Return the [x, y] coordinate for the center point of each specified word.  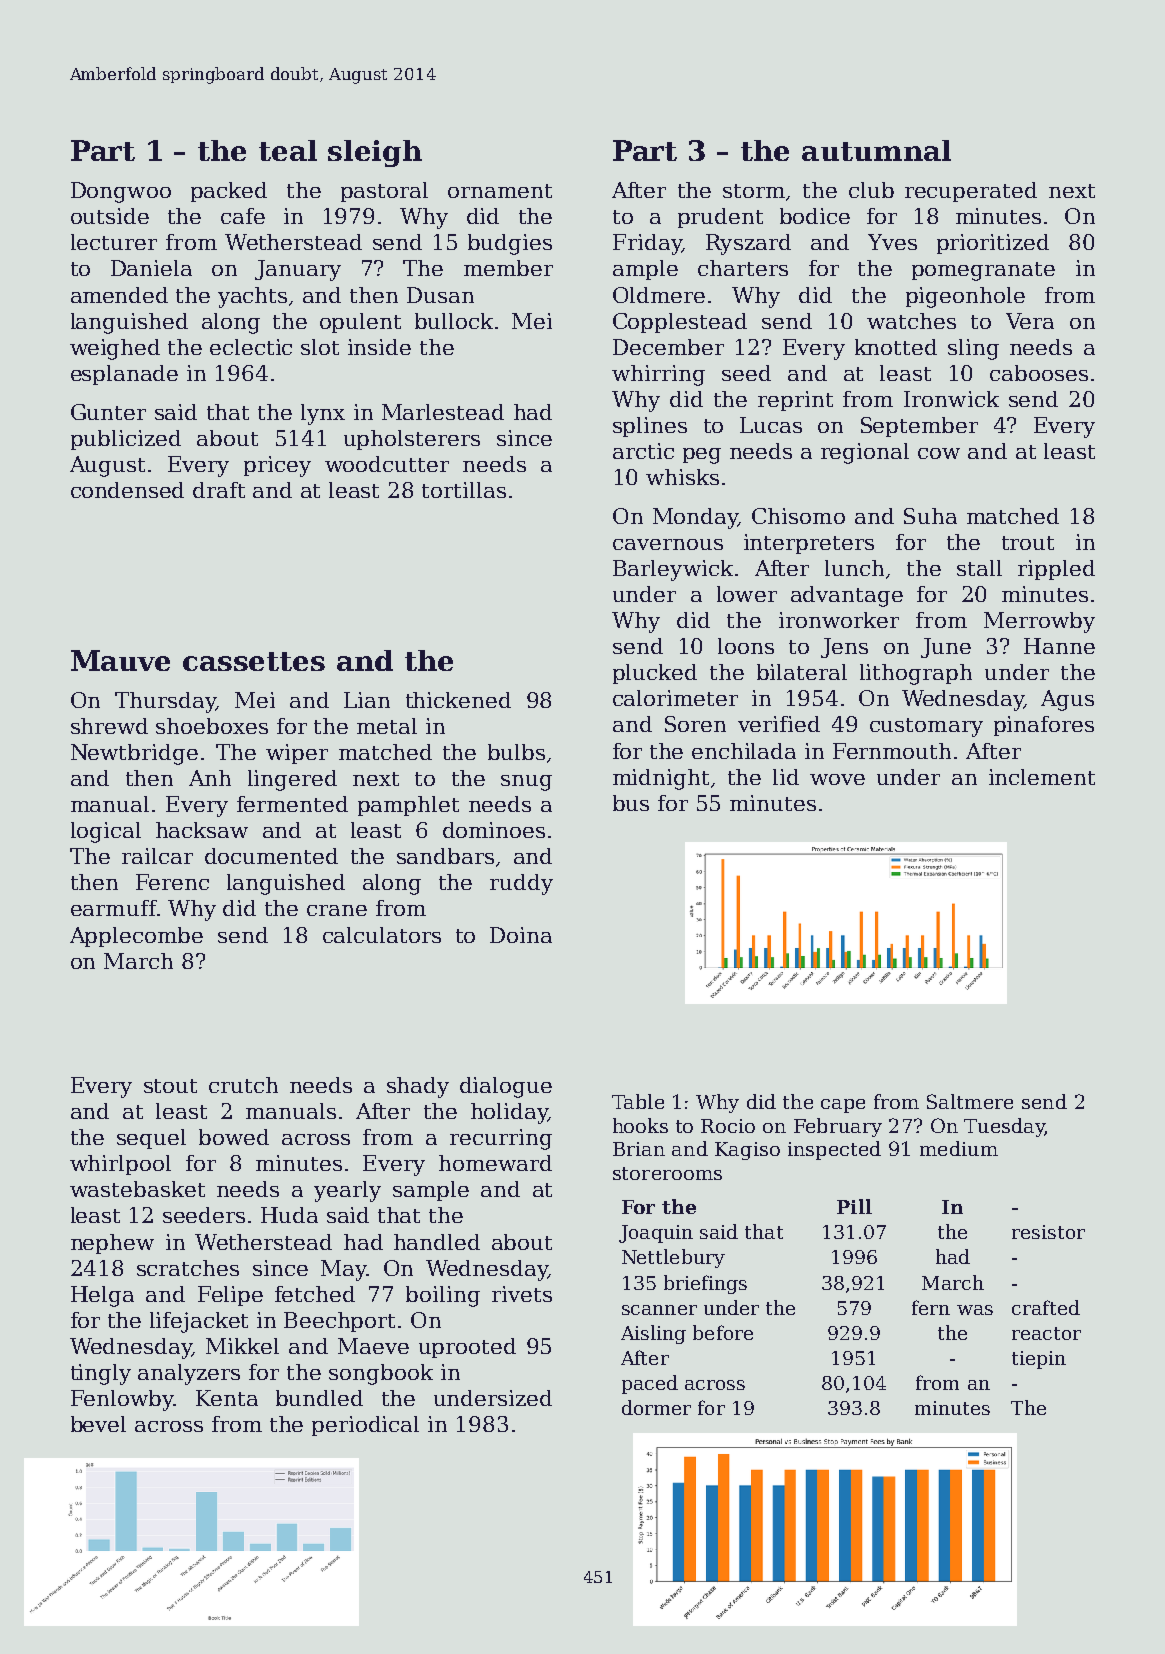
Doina [521, 935]
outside [110, 216]
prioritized [993, 244]
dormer [656, 1407]
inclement [1042, 777]
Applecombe [136, 937]
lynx [323, 414]
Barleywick [673, 570]
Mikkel [242, 1346]
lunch [854, 568]
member [508, 268]
